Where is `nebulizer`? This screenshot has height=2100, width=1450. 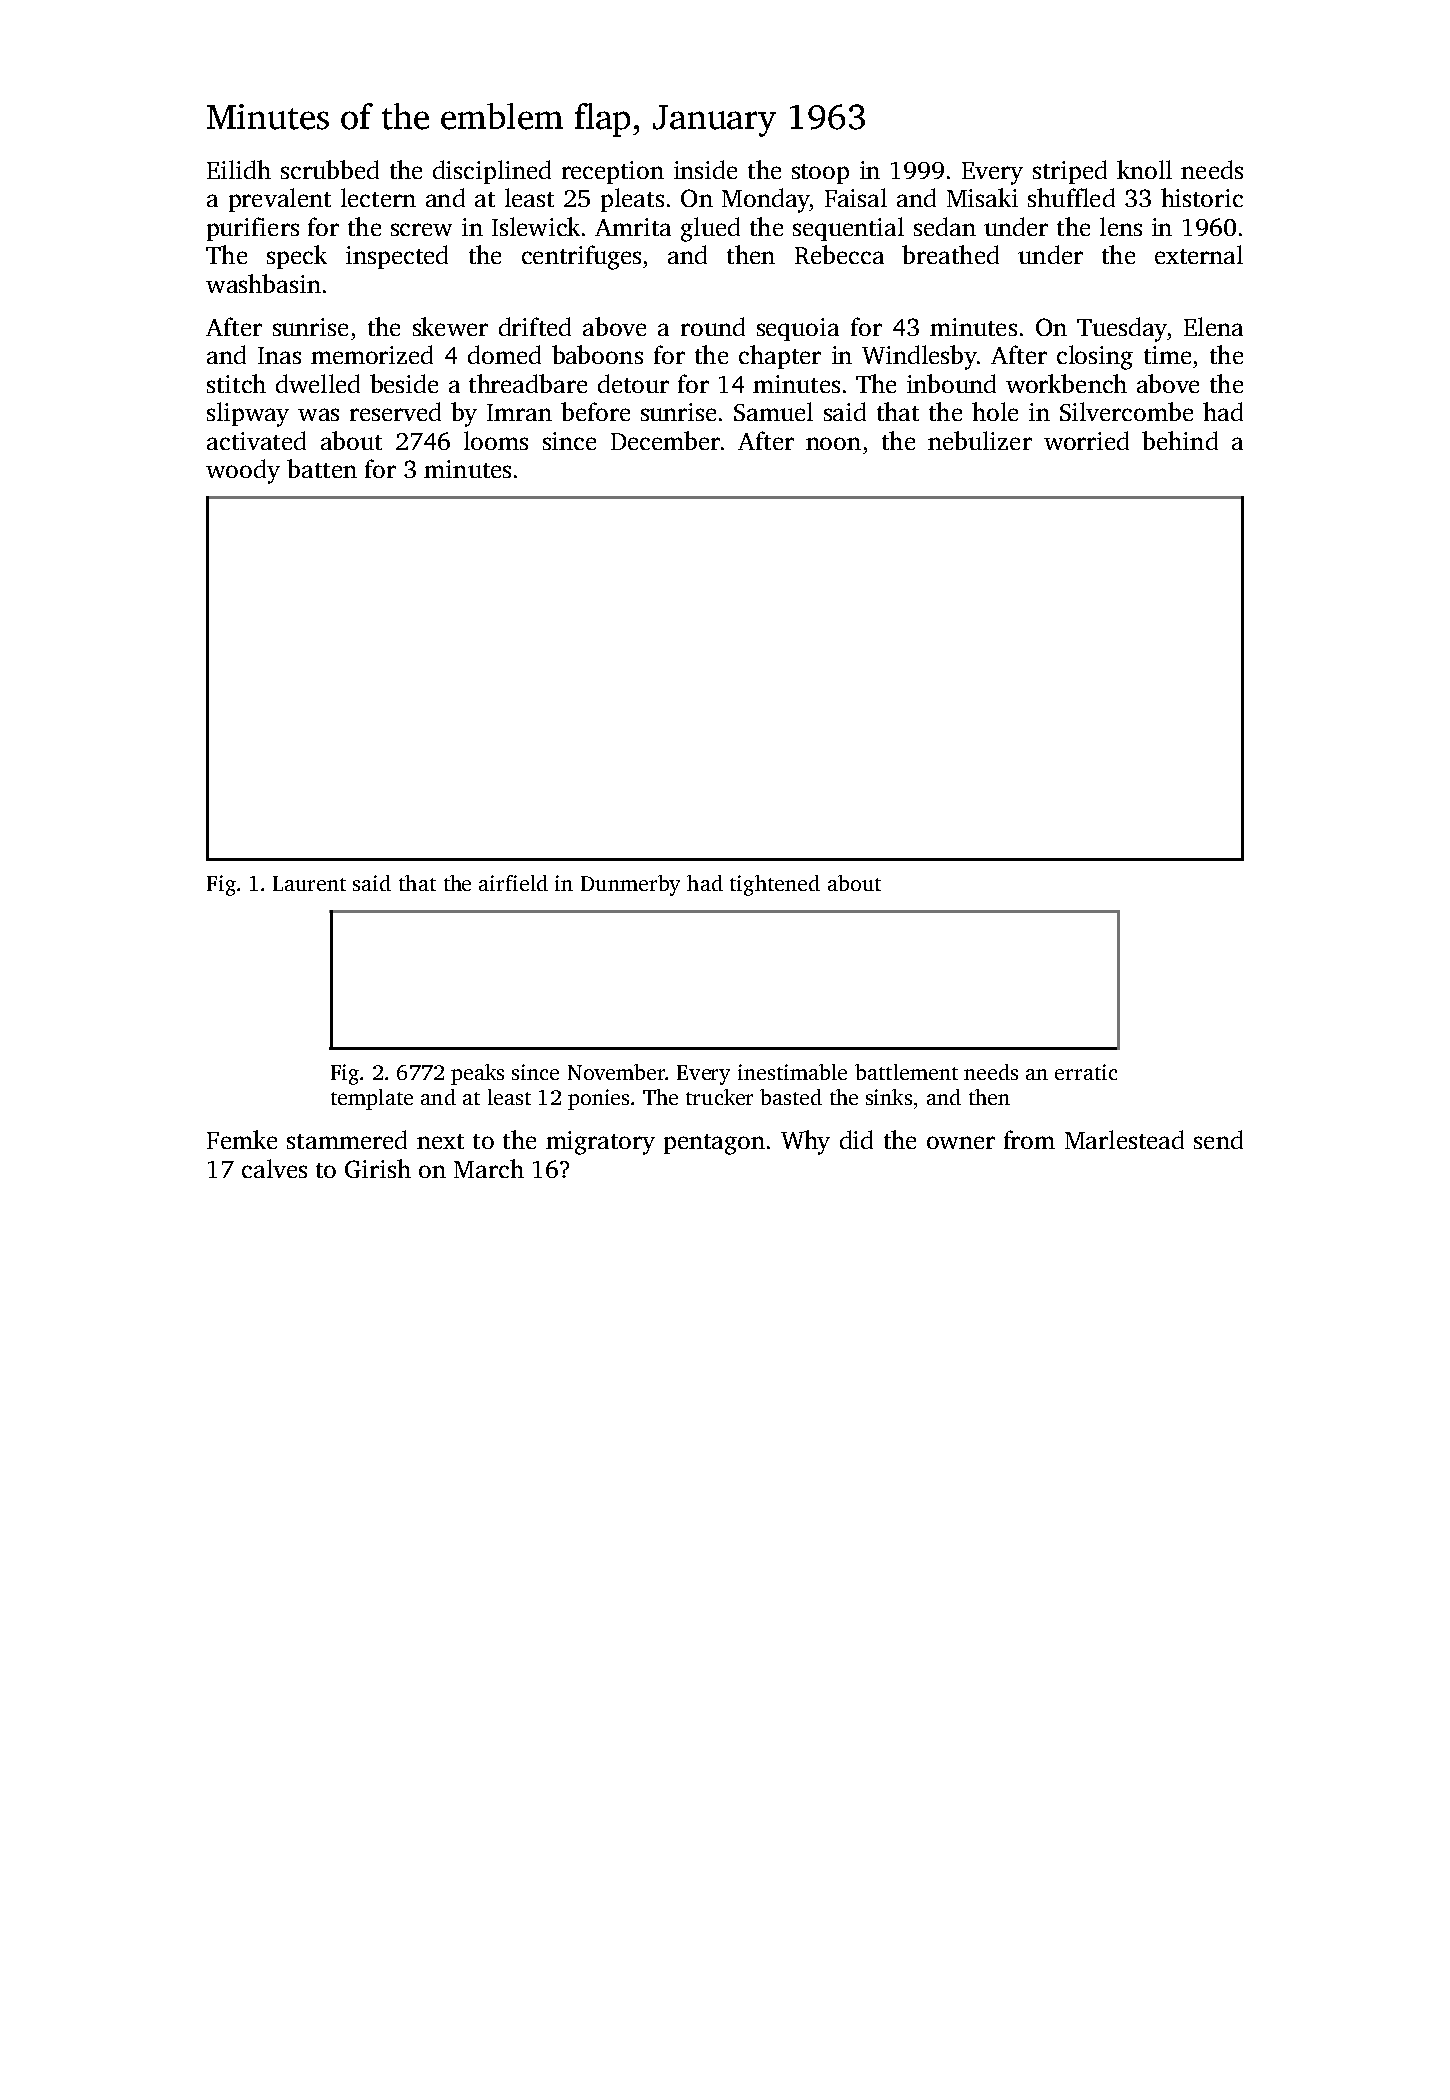 nebulizer is located at coordinates (980, 440).
